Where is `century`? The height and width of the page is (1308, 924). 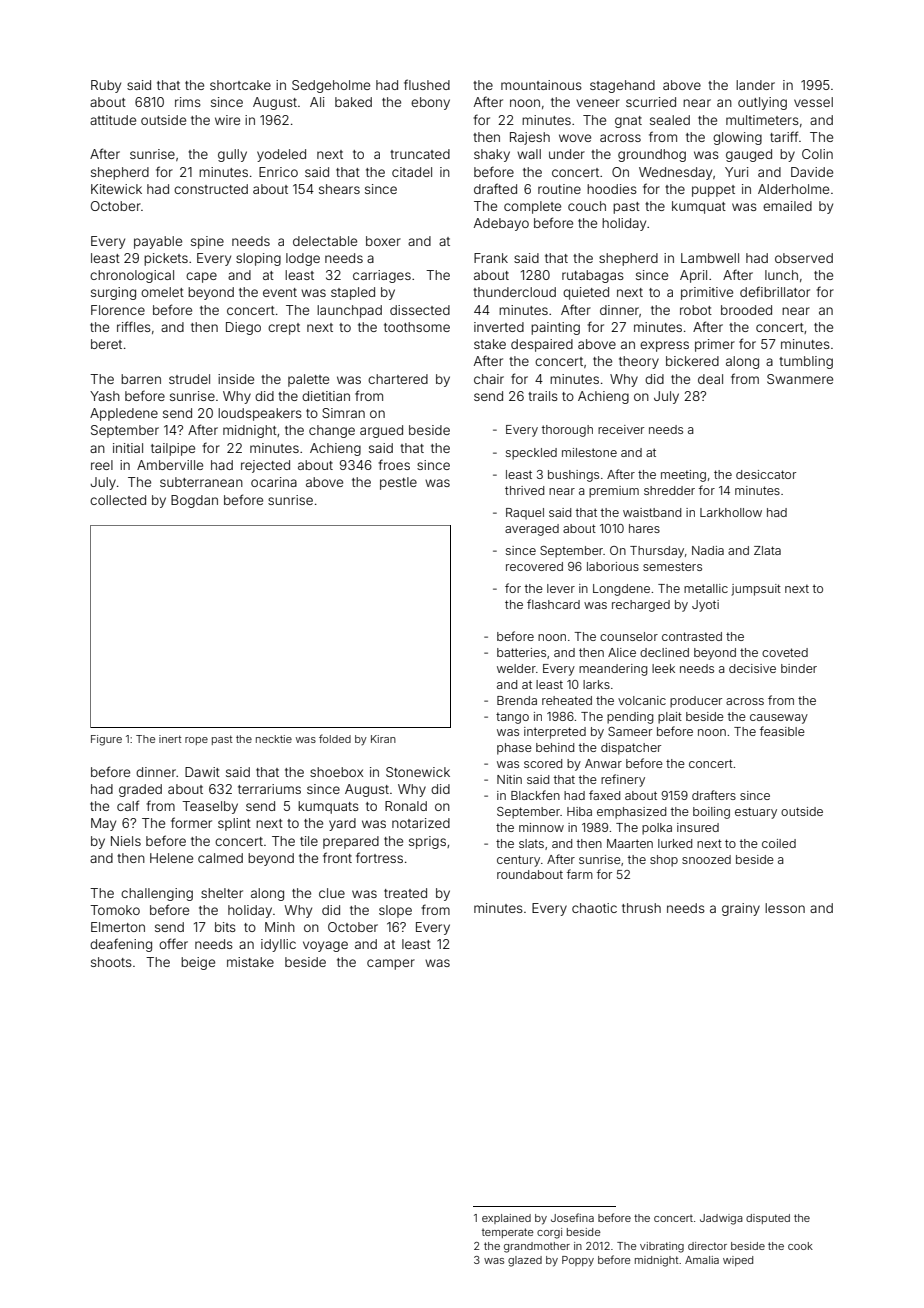
century is located at coordinates (518, 861).
